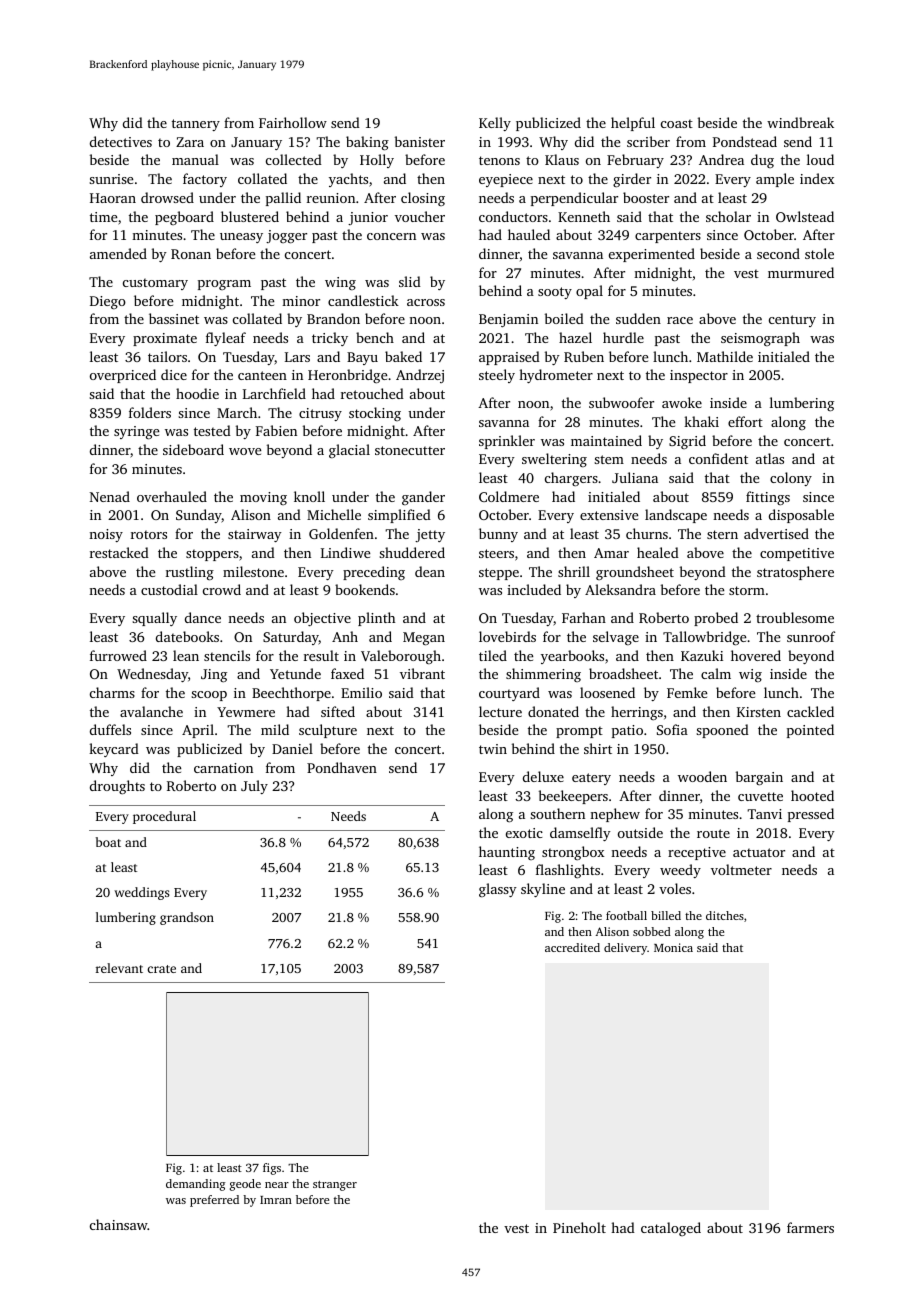 Image resolution: width=924 pixels, height=1308 pixels. What do you see at coordinates (187, 918) in the screenshot?
I see `grandson` at bounding box center [187, 918].
